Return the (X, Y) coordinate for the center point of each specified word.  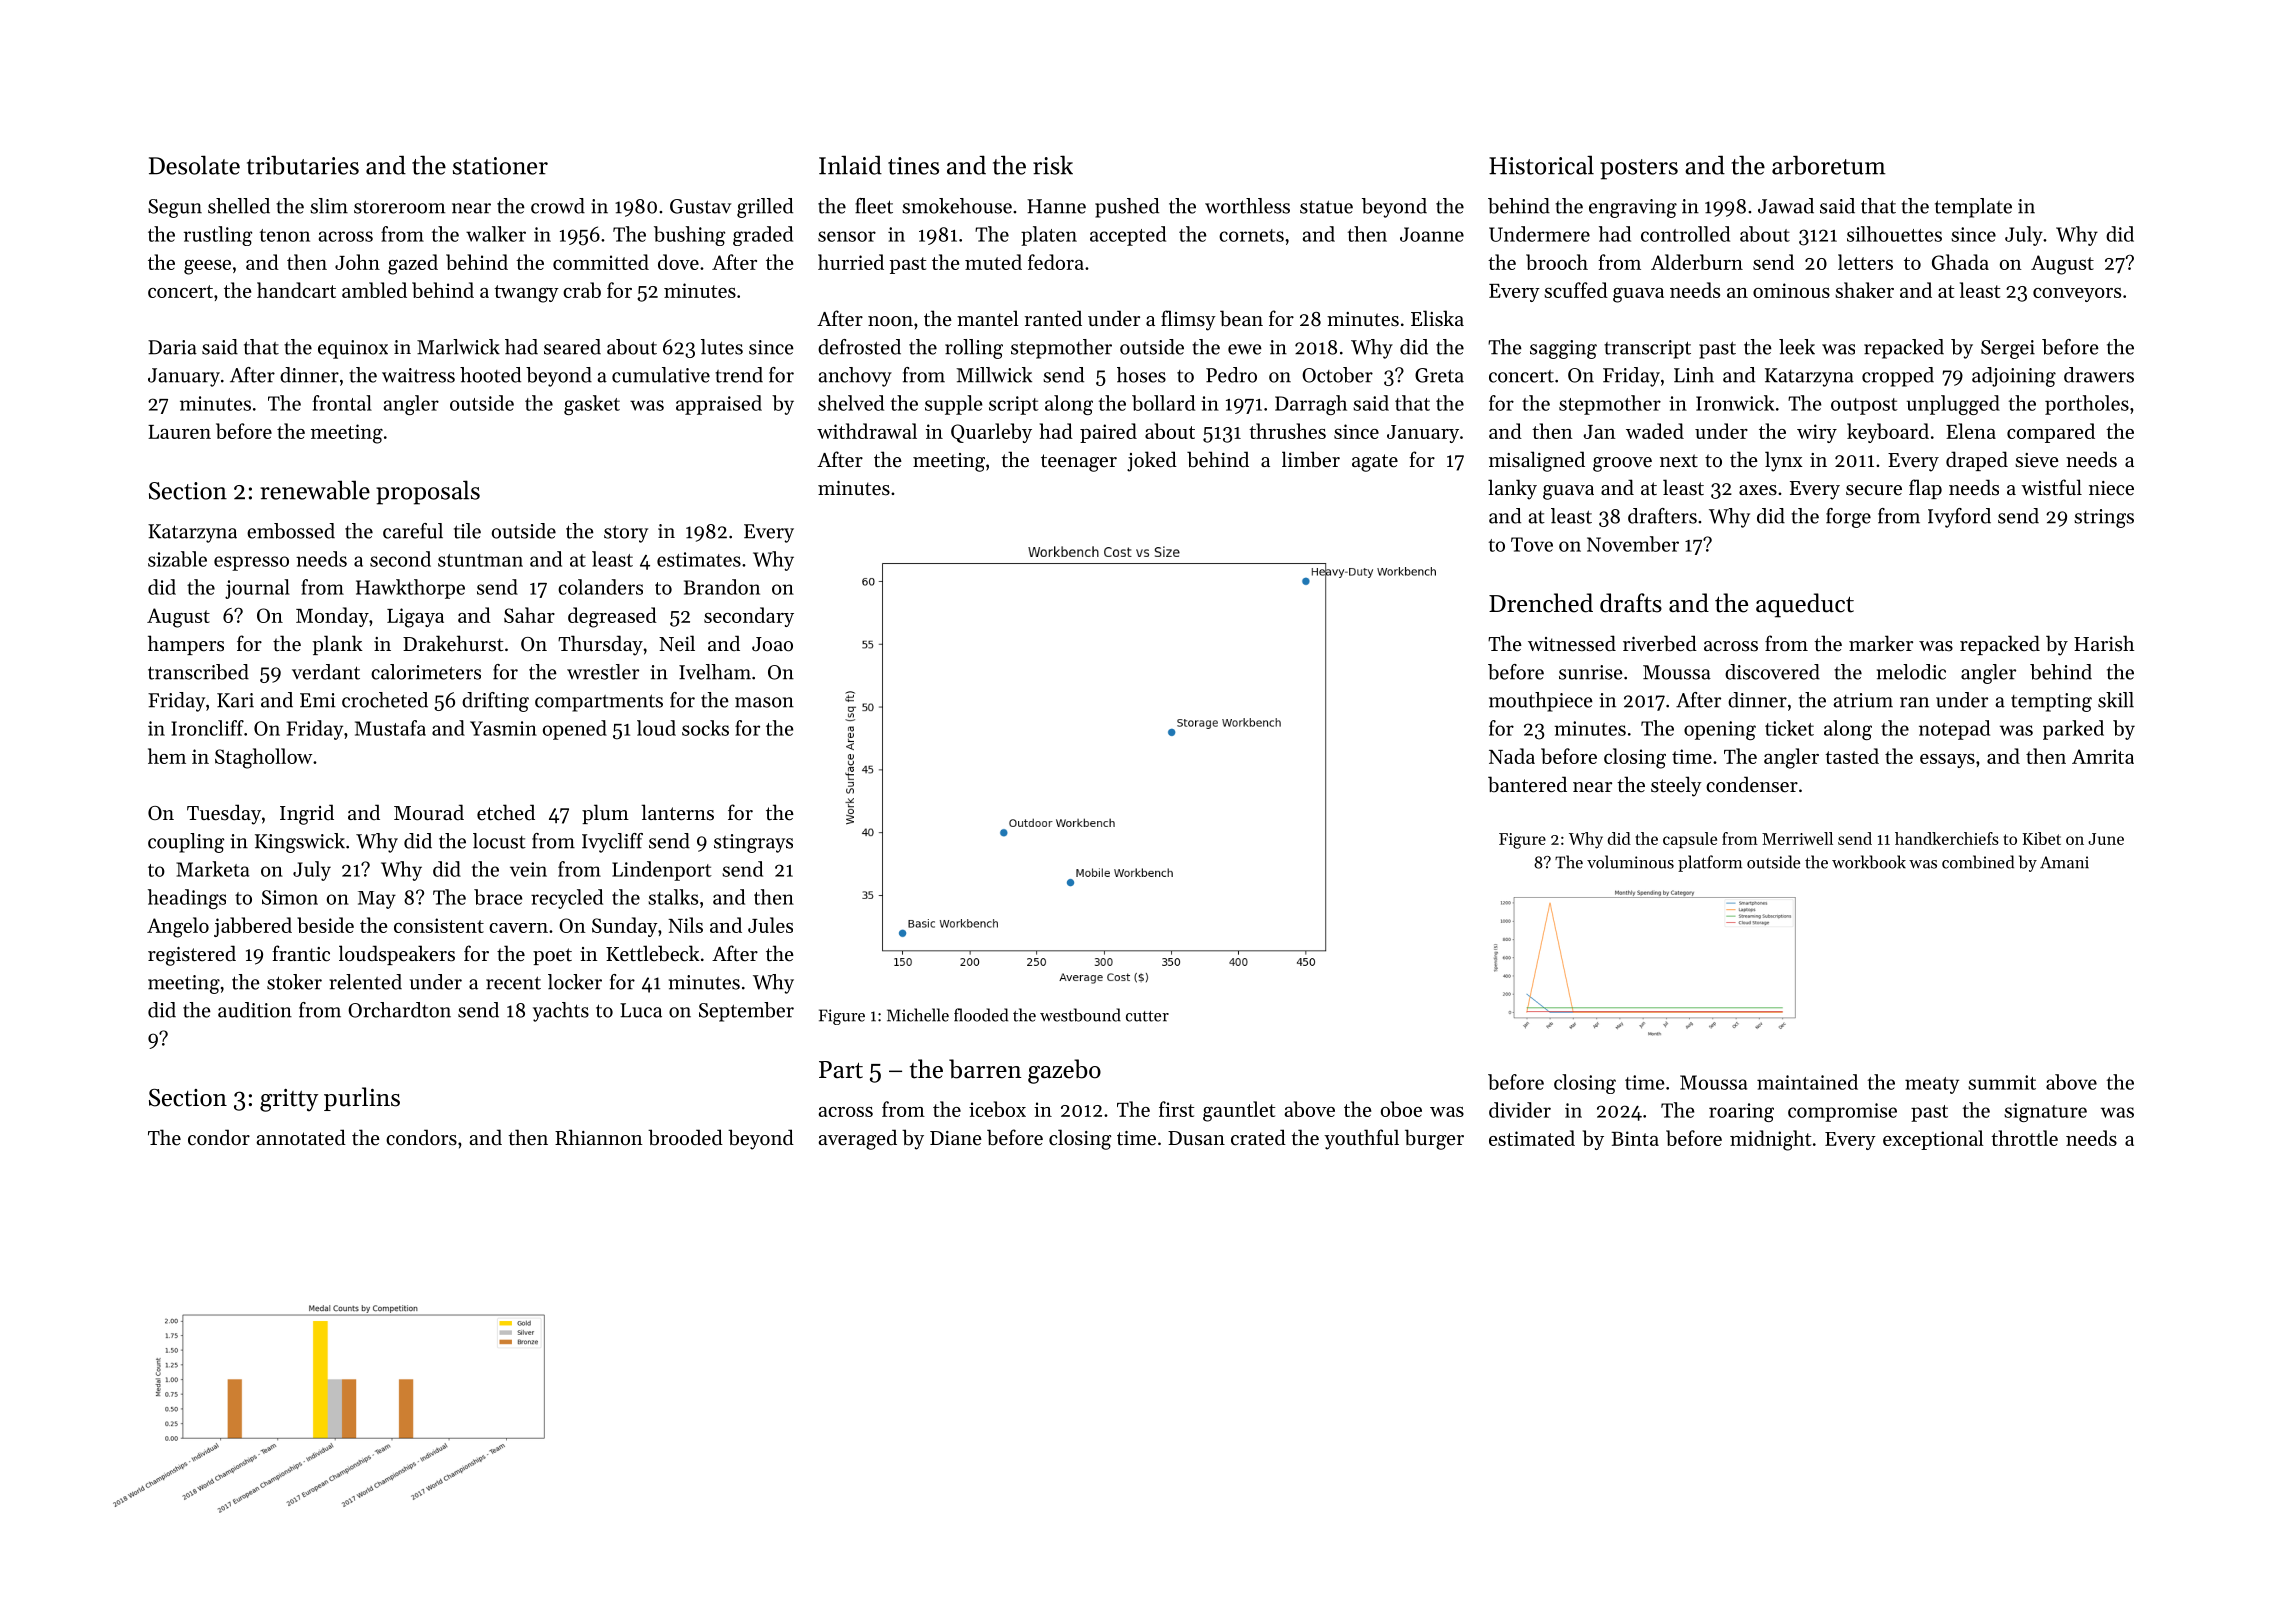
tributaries (303, 165)
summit (2002, 1082)
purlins (362, 1099)
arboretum (1829, 165)
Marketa (212, 869)
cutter (1147, 1016)
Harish (2104, 643)
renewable (315, 490)
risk (1053, 165)
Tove (1532, 544)
